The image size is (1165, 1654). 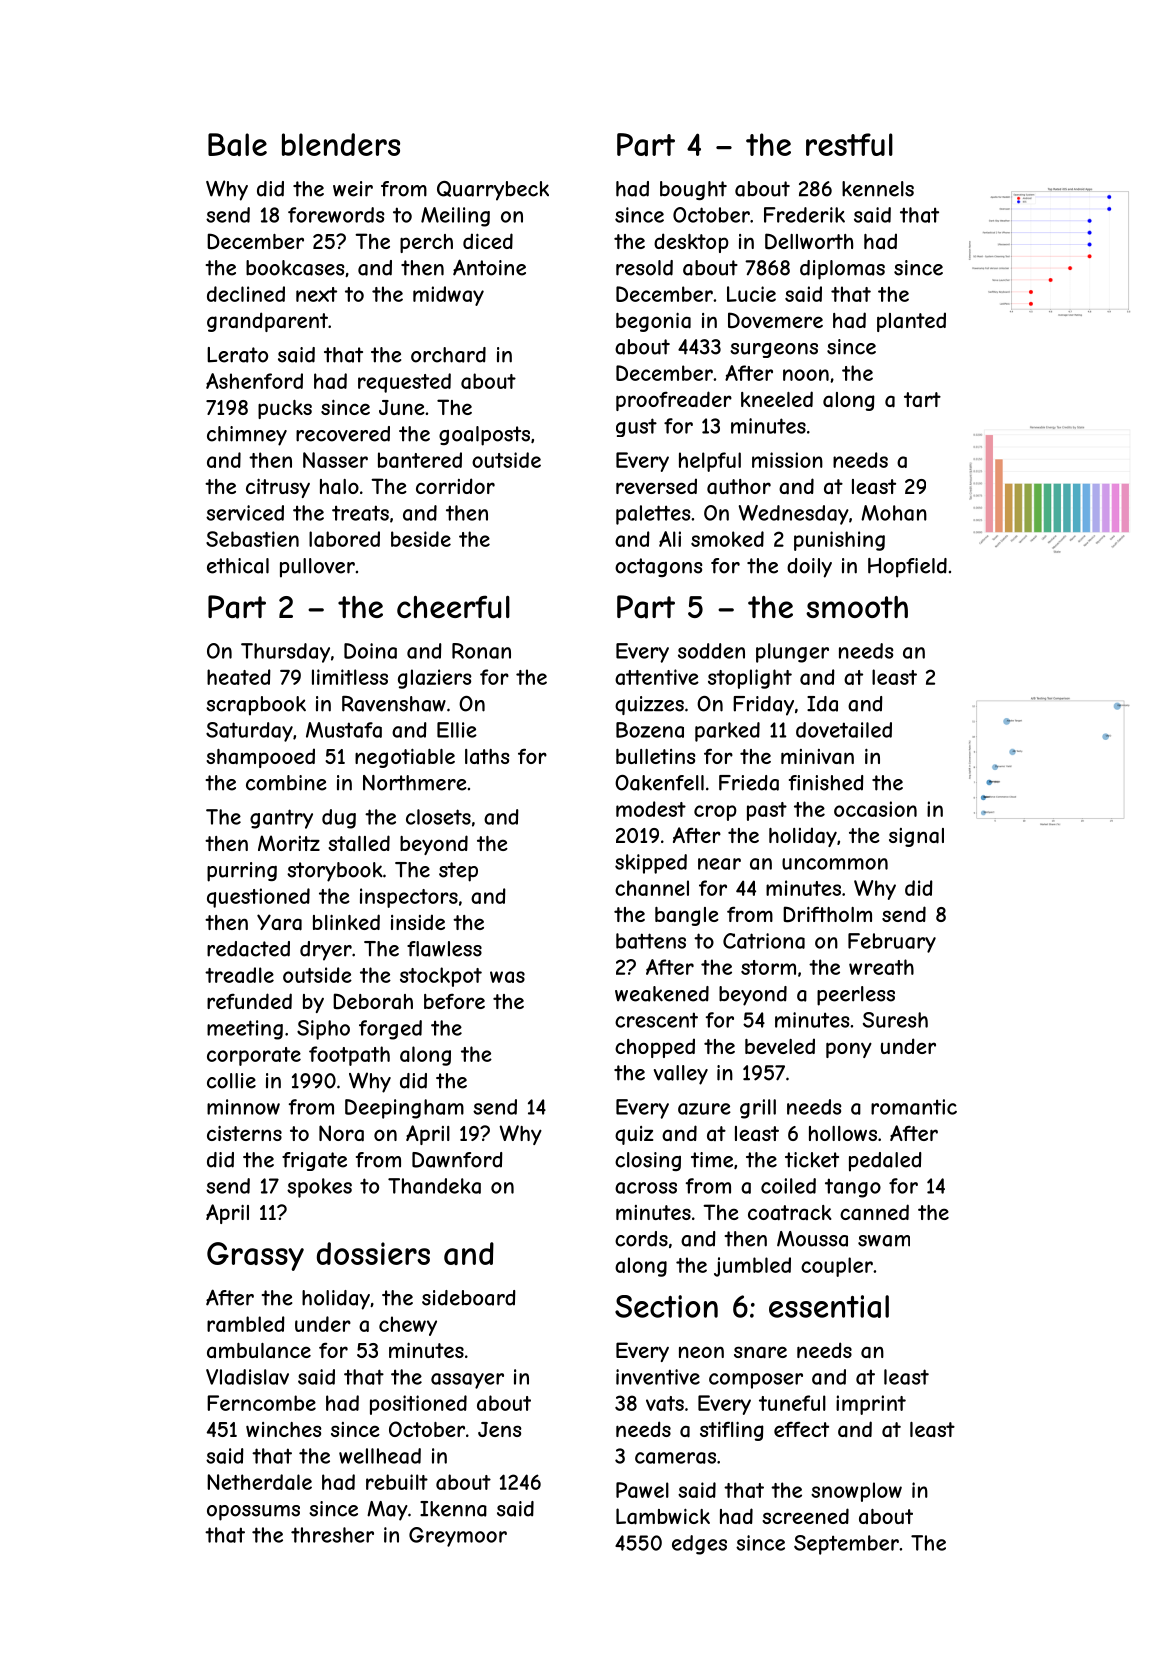 What do you see at coordinates (641, 1239) in the page?
I see `cords` at bounding box center [641, 1239].
